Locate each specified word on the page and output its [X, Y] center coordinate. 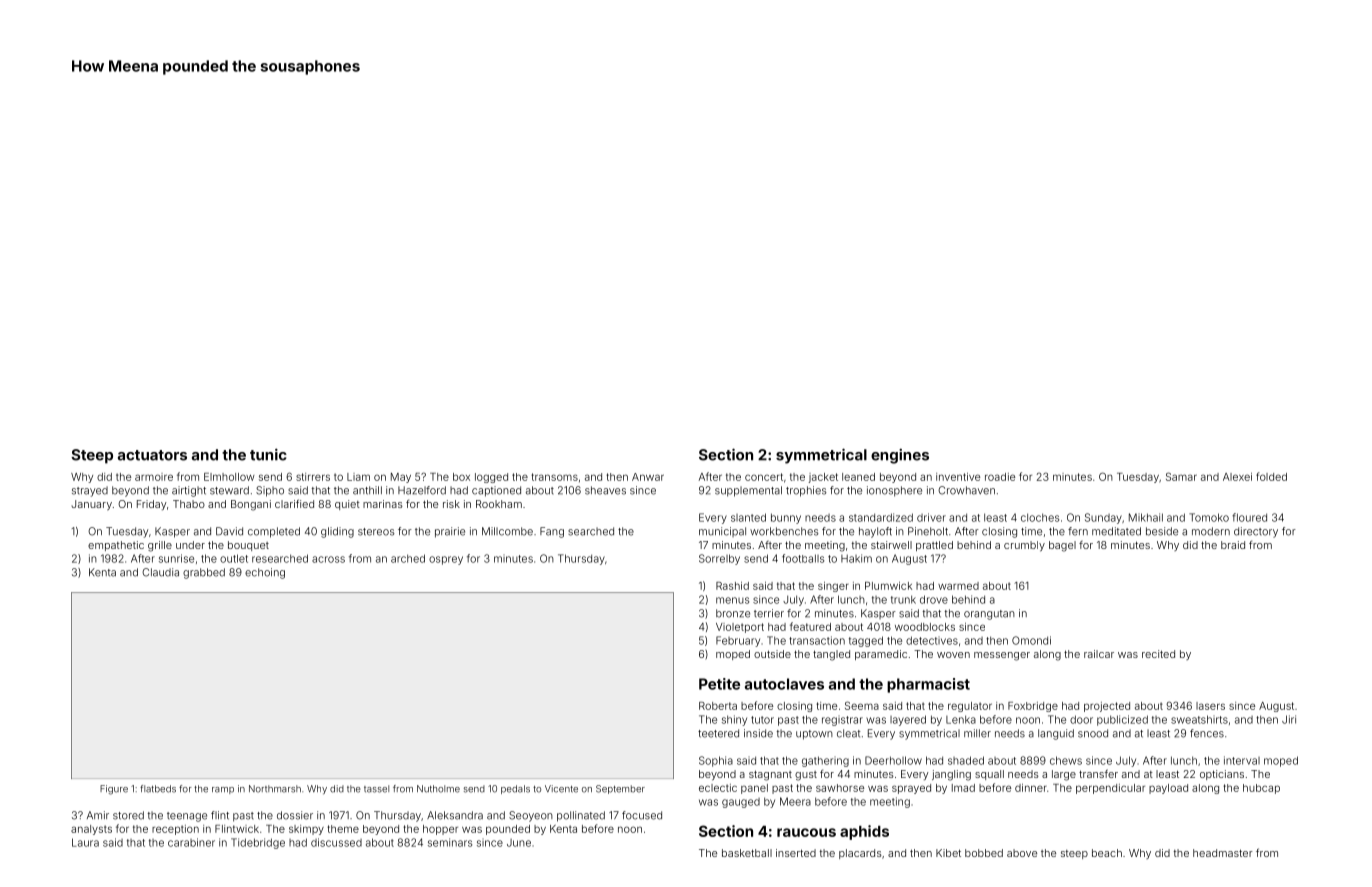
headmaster [1223, 853]
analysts [91, 830]
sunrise [176, 558]
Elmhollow [229, 477]
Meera [795, 801]
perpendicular [1110, 789]
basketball [747, 853]
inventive [958, 477]
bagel [1062, 546]
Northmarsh [275, 789]
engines [900, 456]
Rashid [732, 586]
